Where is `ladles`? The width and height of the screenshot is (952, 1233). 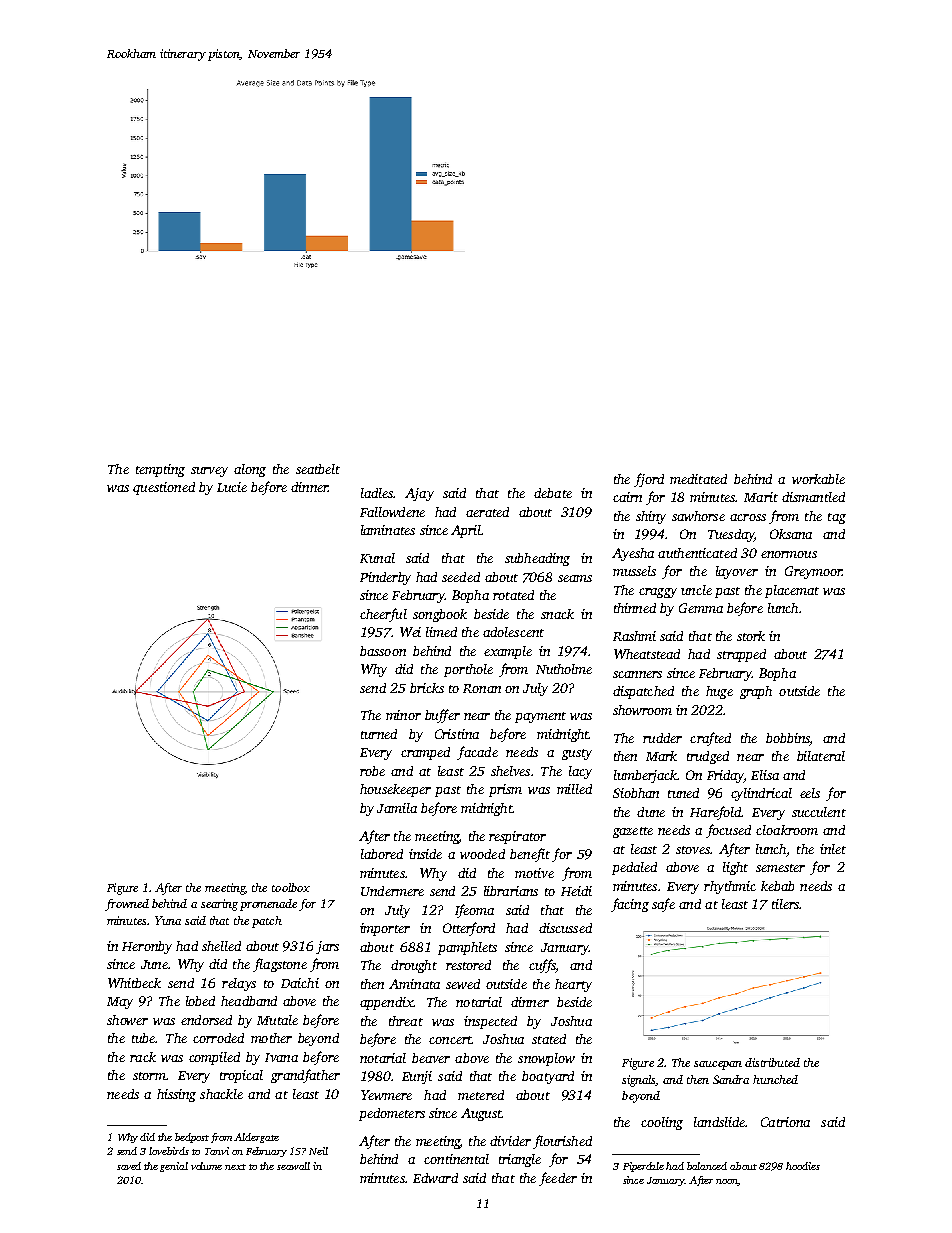
ladles is located at coordinates (377, 493).
